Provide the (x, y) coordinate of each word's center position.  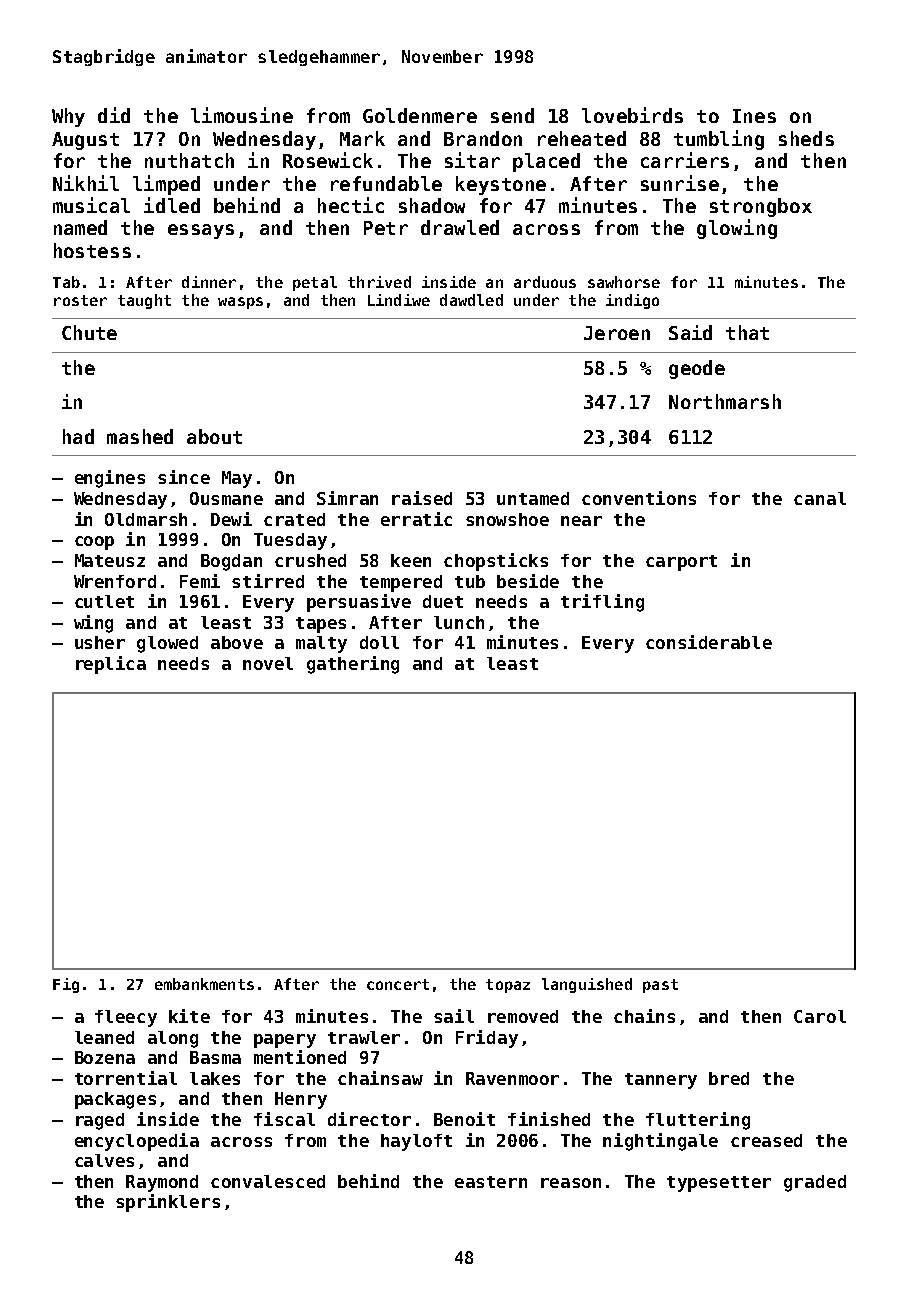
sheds (806, 138)
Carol (820, 1016)
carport (681, 563)
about (214, 436)
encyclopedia (137, 1142)
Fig (66, 985)
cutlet (104, 601)
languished (587, 985)
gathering (353, 665)
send (512, 115)
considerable (709, 642)
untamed (533, 498)
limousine (242, 115)
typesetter (719, 1184)
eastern (491, 1182)
